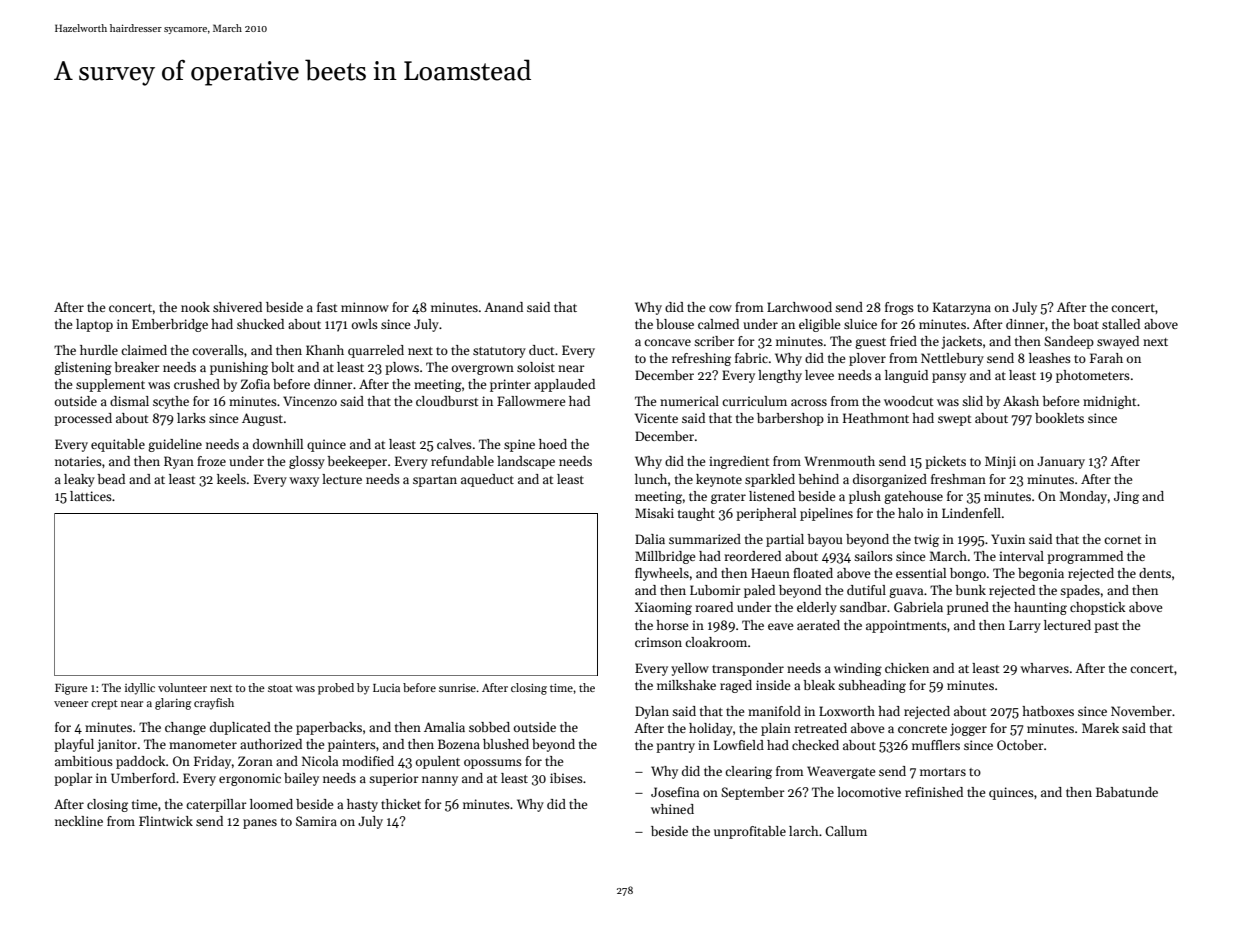  What do you see at coordinates (237, 307) in the image?
I see `shivered` at bounding box center [237, 307].
